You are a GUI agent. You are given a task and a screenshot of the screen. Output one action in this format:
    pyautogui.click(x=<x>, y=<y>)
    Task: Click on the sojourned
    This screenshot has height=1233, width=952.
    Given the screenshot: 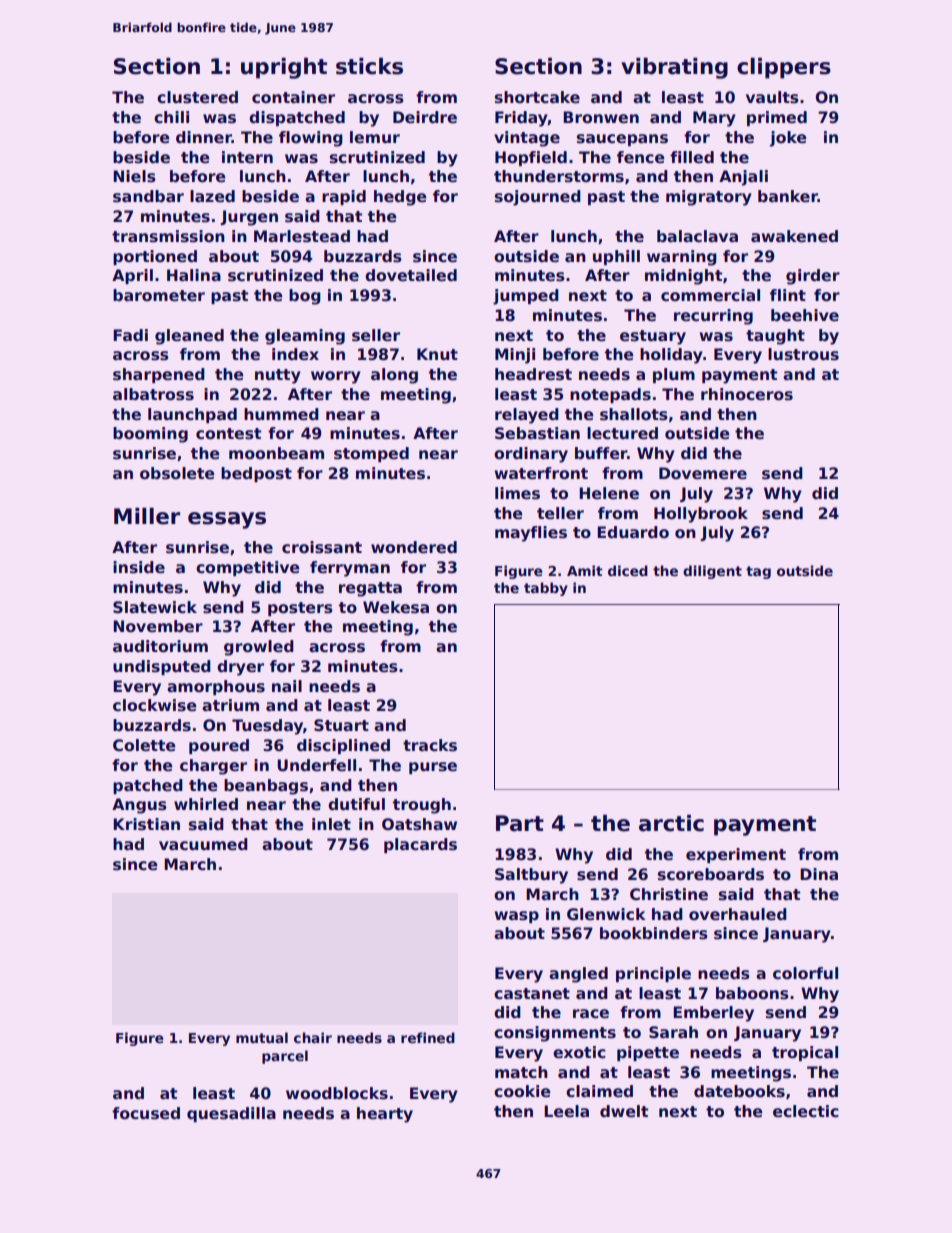 What is the action you would take?
    pyautogui.click(x=538, y=198)
